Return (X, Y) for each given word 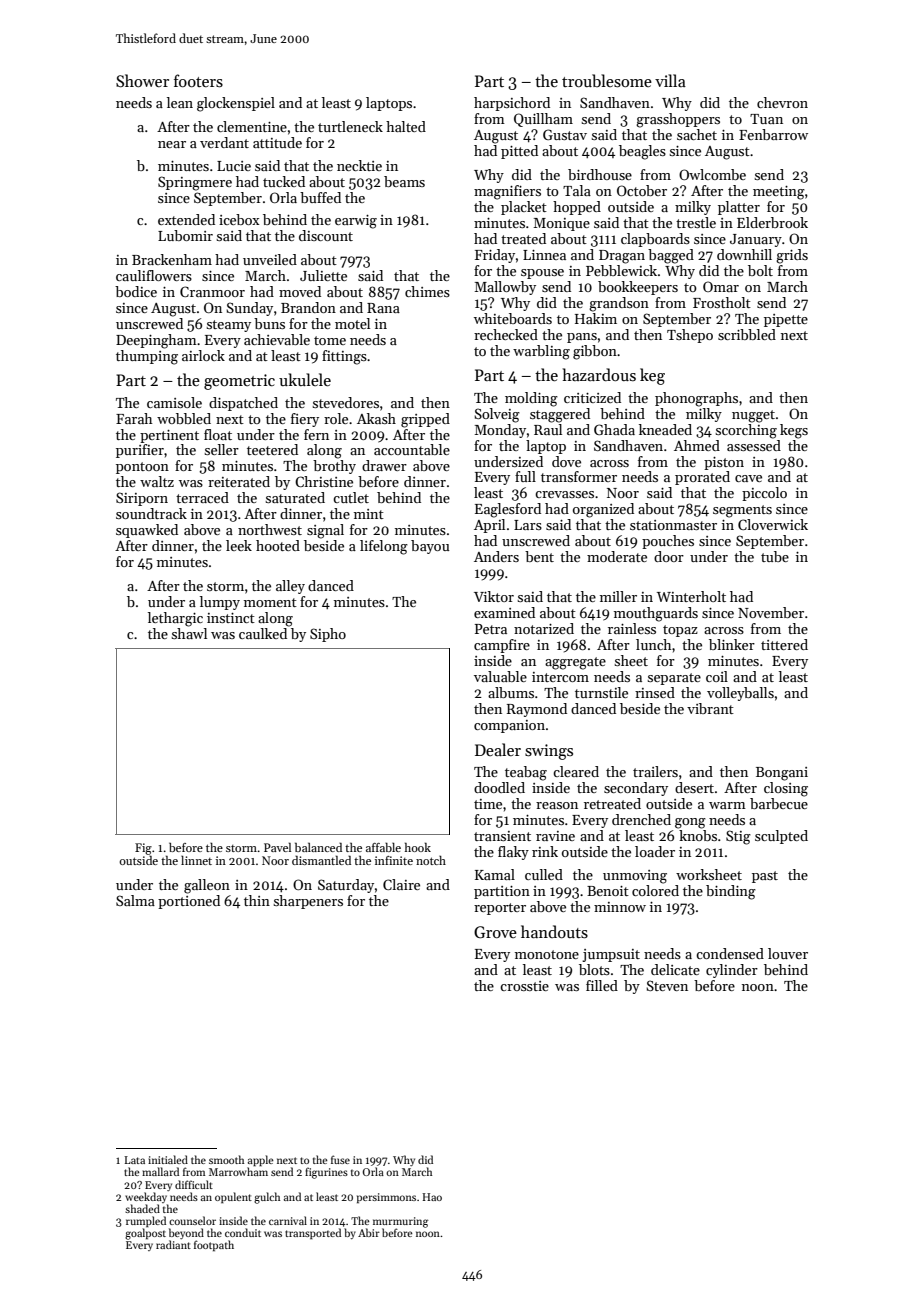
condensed (730, 953)
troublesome (607, 81)
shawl (189, 633)
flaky (513, 853)
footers (198, 81)
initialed (168, 1159)
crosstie (524, 986)
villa (670, 80)
